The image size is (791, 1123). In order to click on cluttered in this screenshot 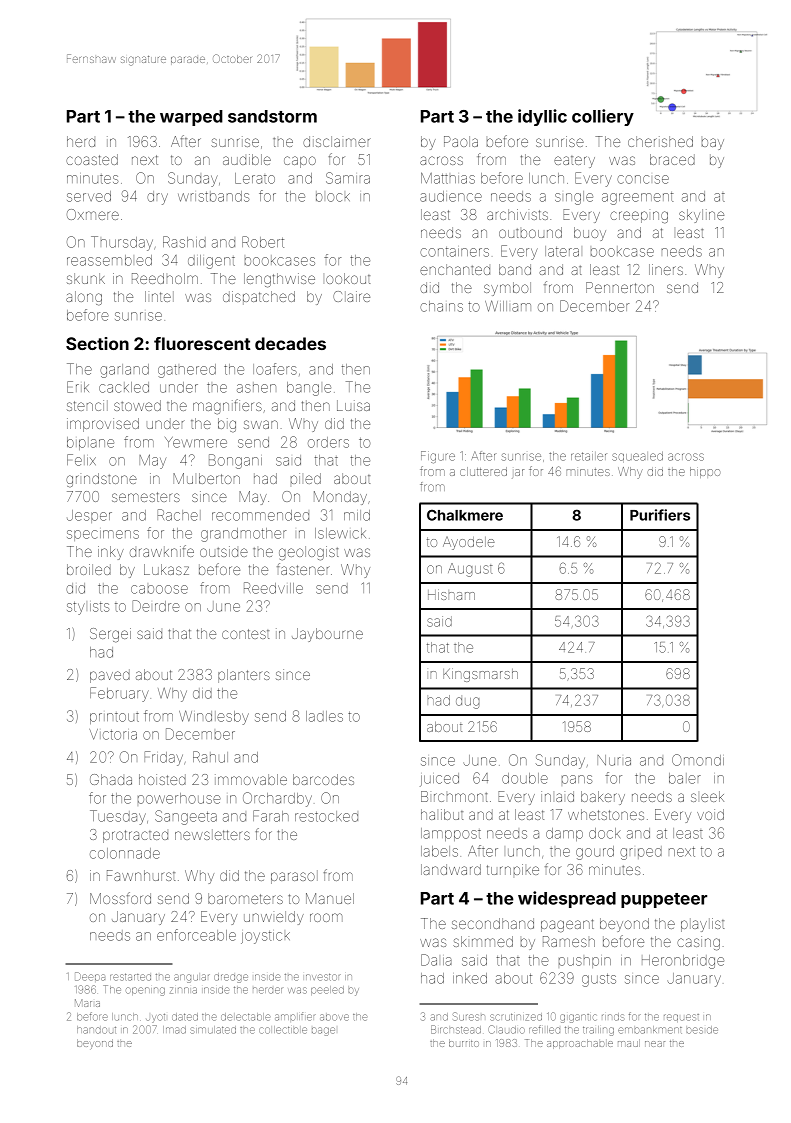, I will do `click(483, 471)`.
